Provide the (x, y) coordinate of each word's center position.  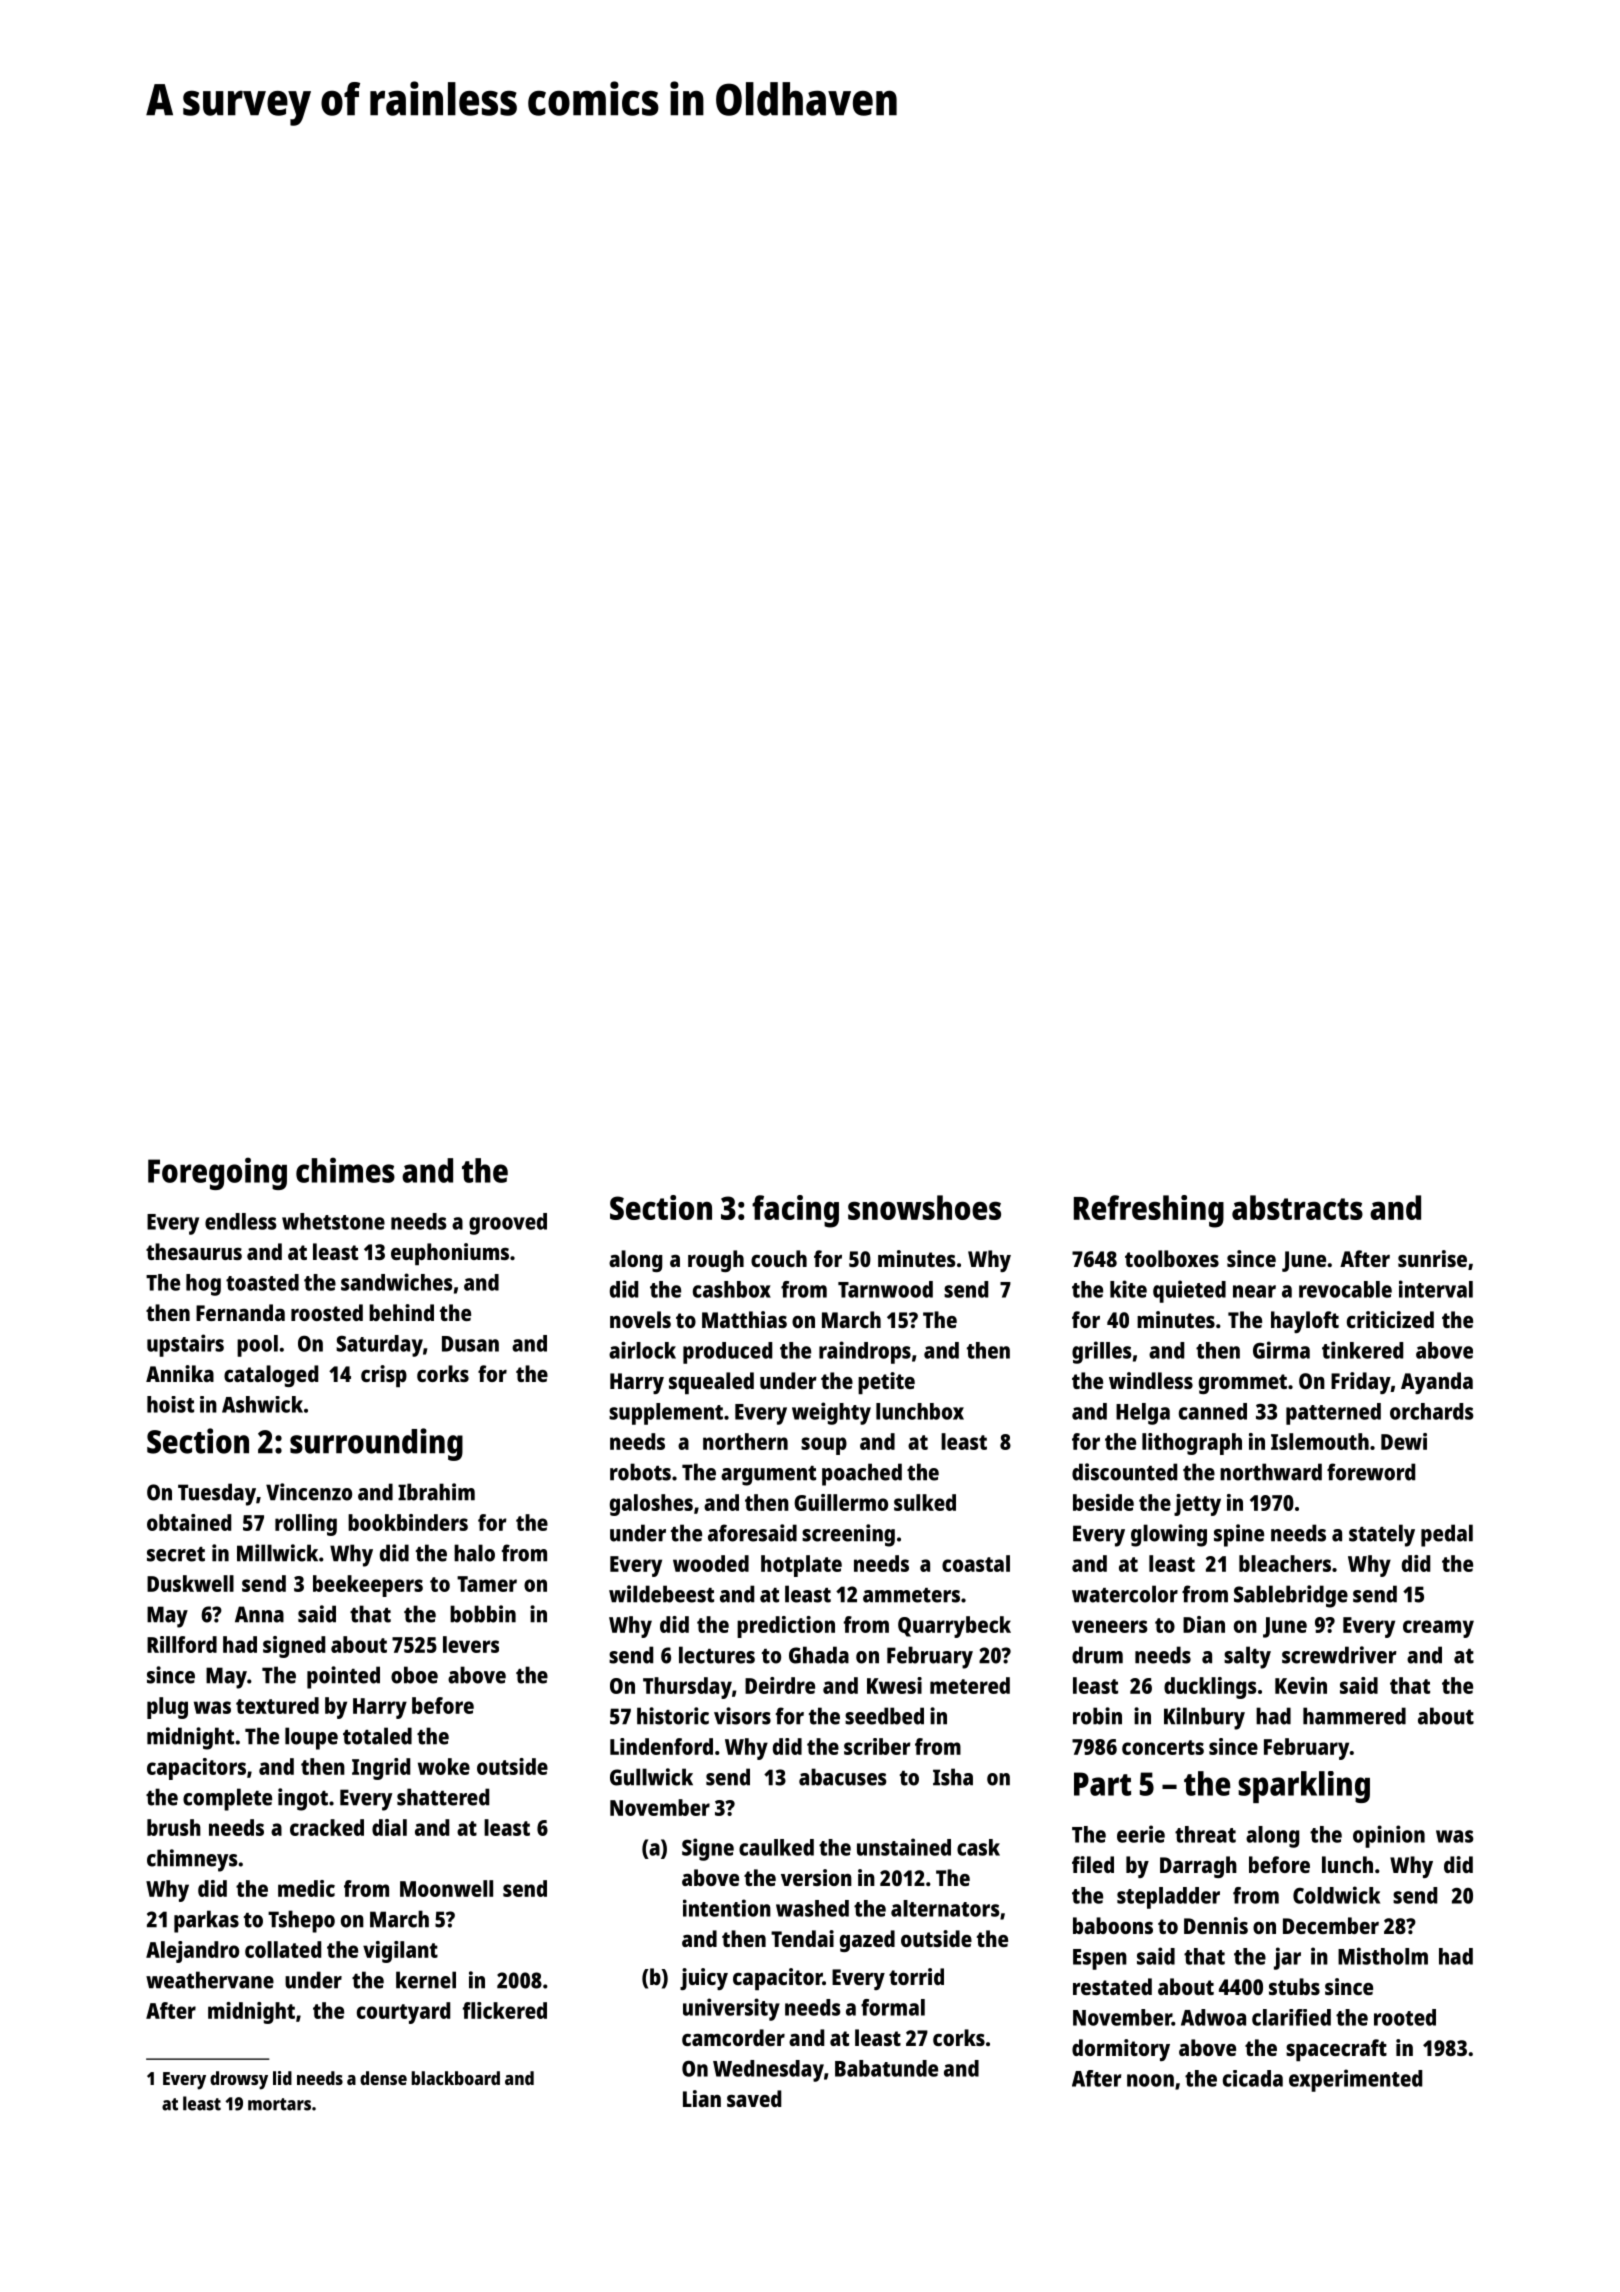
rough (716, 1261)
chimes (345, 1170)
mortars (279, 2104)
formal (893, 2007)
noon (1150, 2080)
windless (1151, 1380)
